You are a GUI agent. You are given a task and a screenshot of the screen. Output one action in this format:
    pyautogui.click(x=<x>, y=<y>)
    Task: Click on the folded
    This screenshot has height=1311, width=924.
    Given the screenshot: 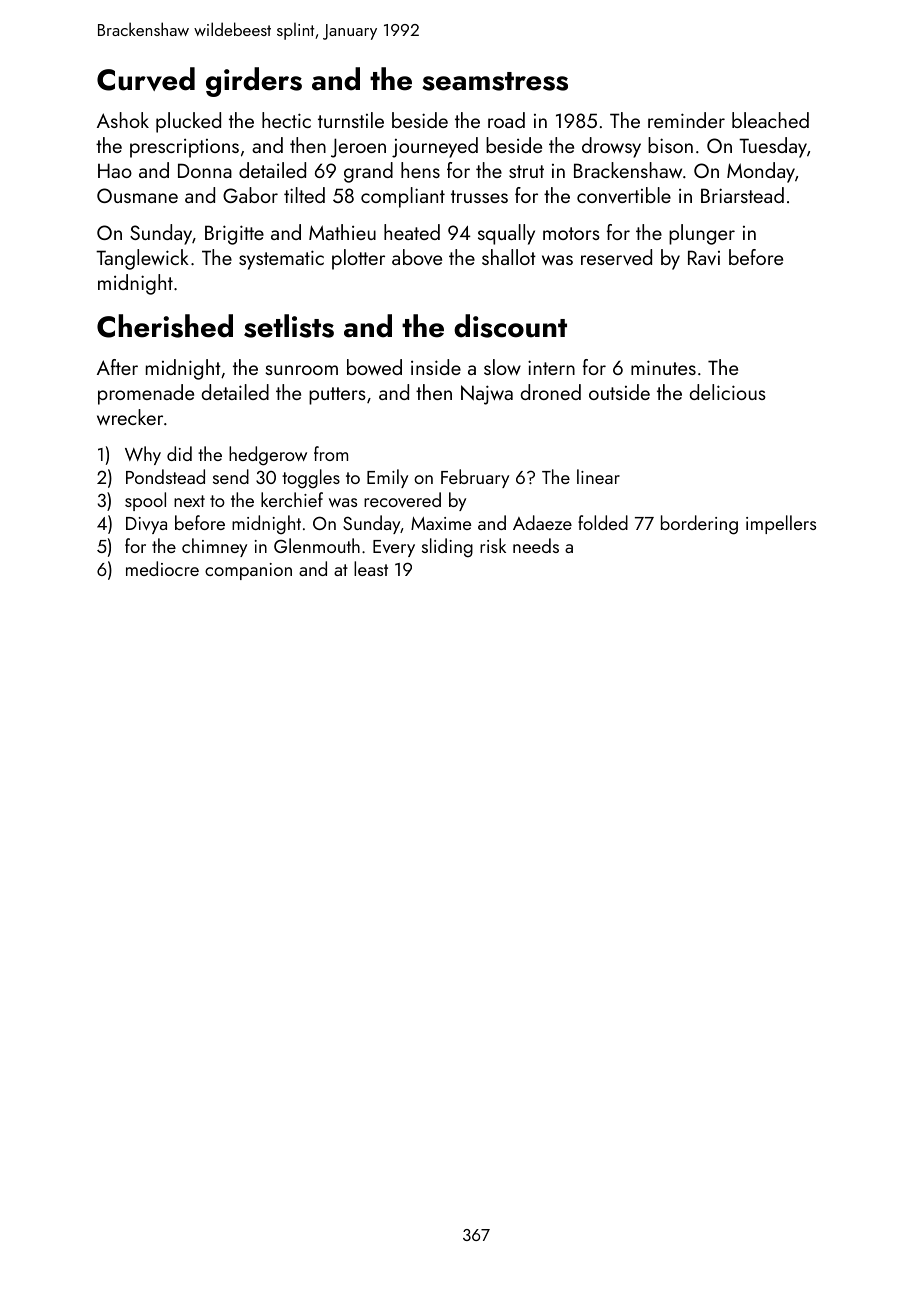 What is the action you would take?
    pyautogui.click(x=603, y=522)
